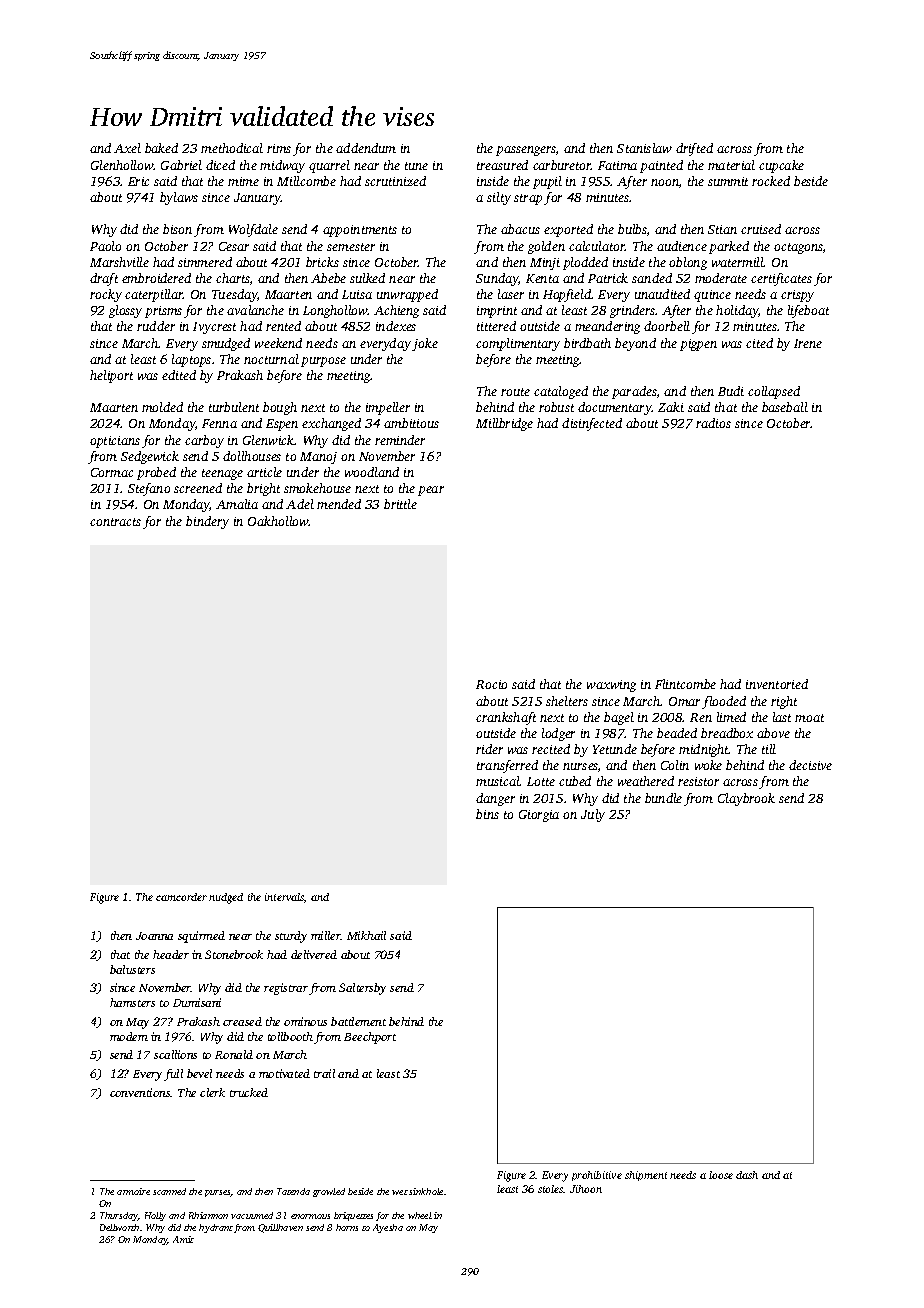 This screenshot has height=1308, width=924. What do you see at coordinates (721, 1175) in the screenshot?
I see `loose` at bounding box center [721, 1175].
